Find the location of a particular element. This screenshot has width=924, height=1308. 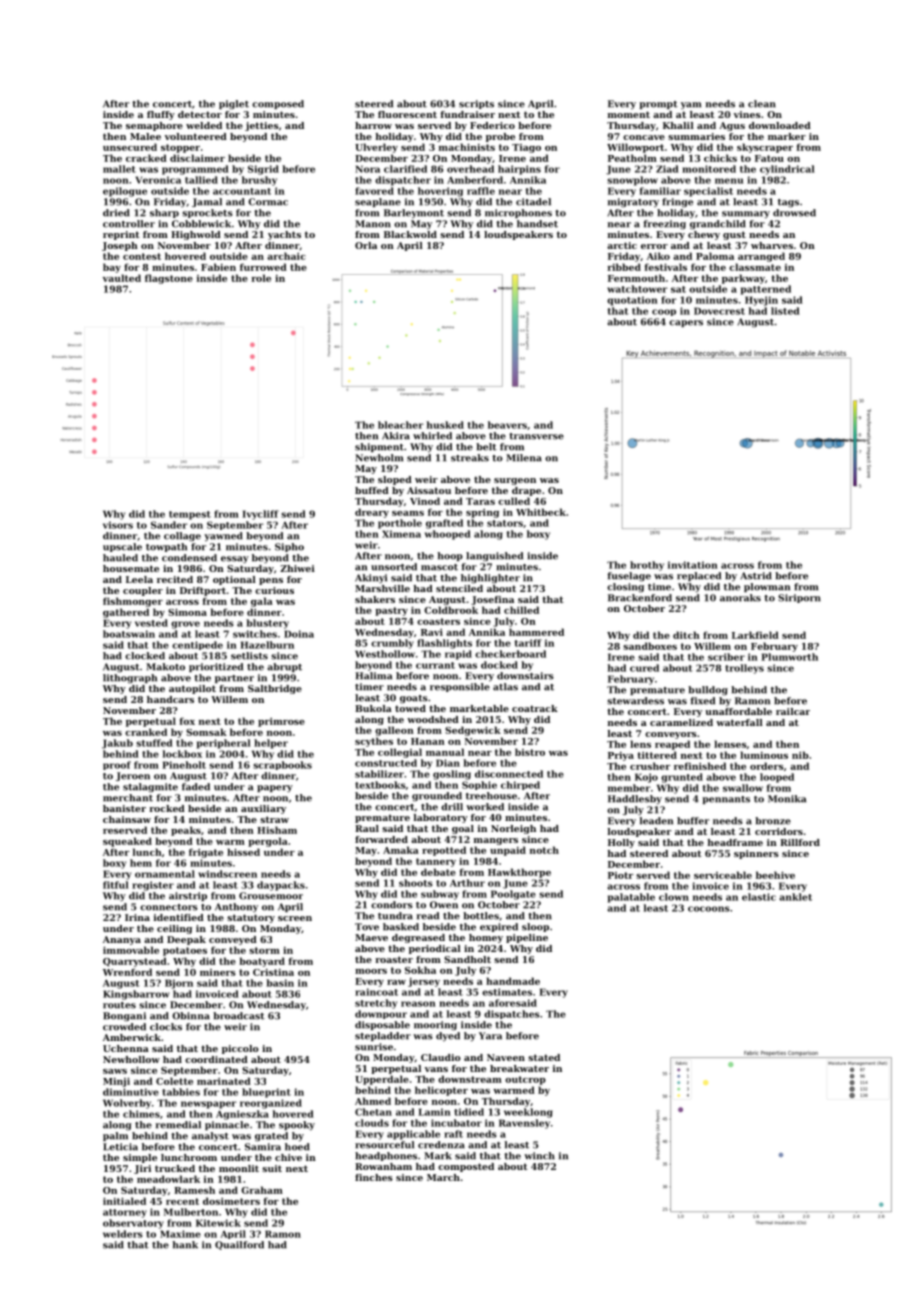

newspaper is located at coordinates (209, 1105).
